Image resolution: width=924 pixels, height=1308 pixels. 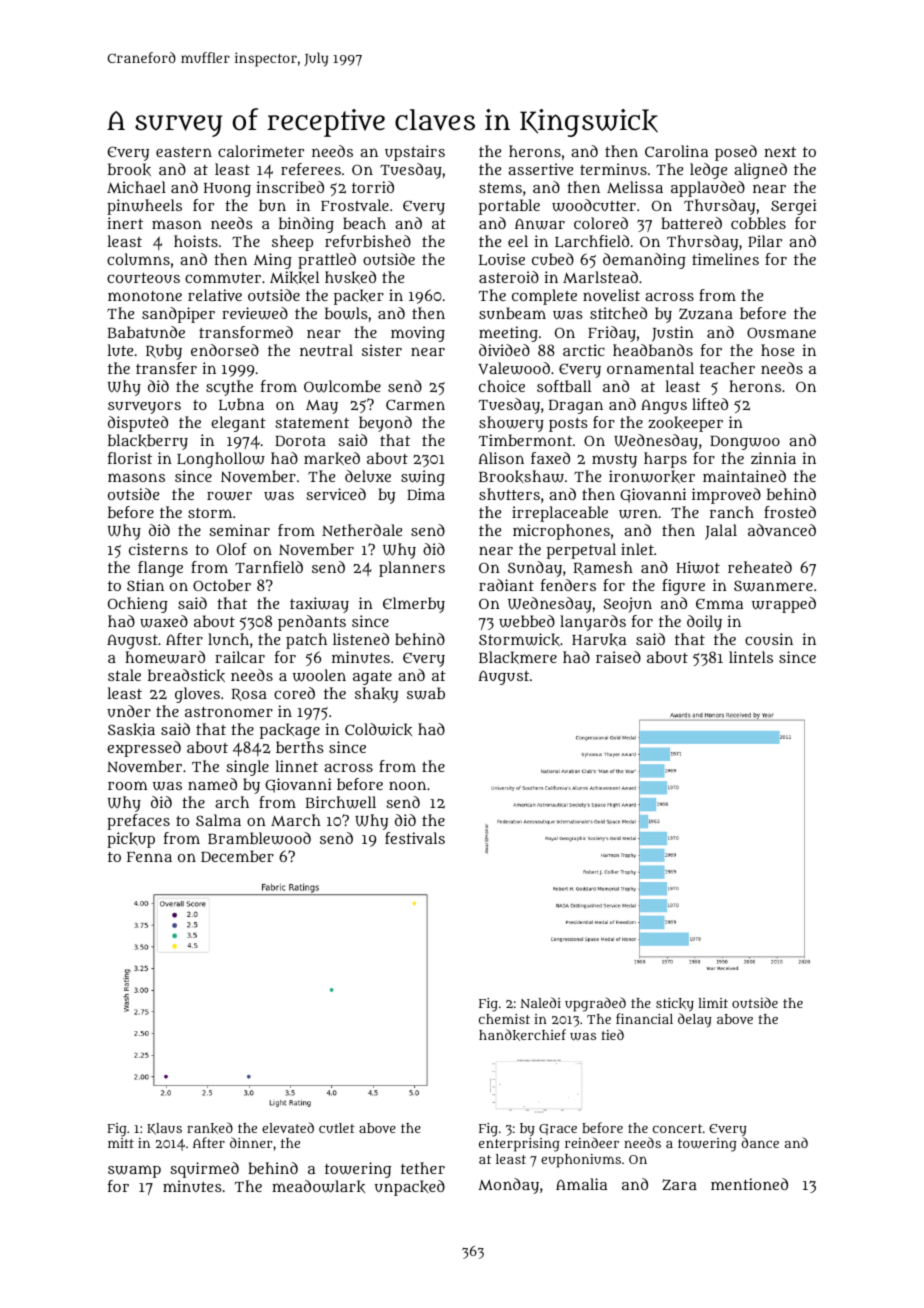 I want to click on Carmen, so click(x=415, y=404).
